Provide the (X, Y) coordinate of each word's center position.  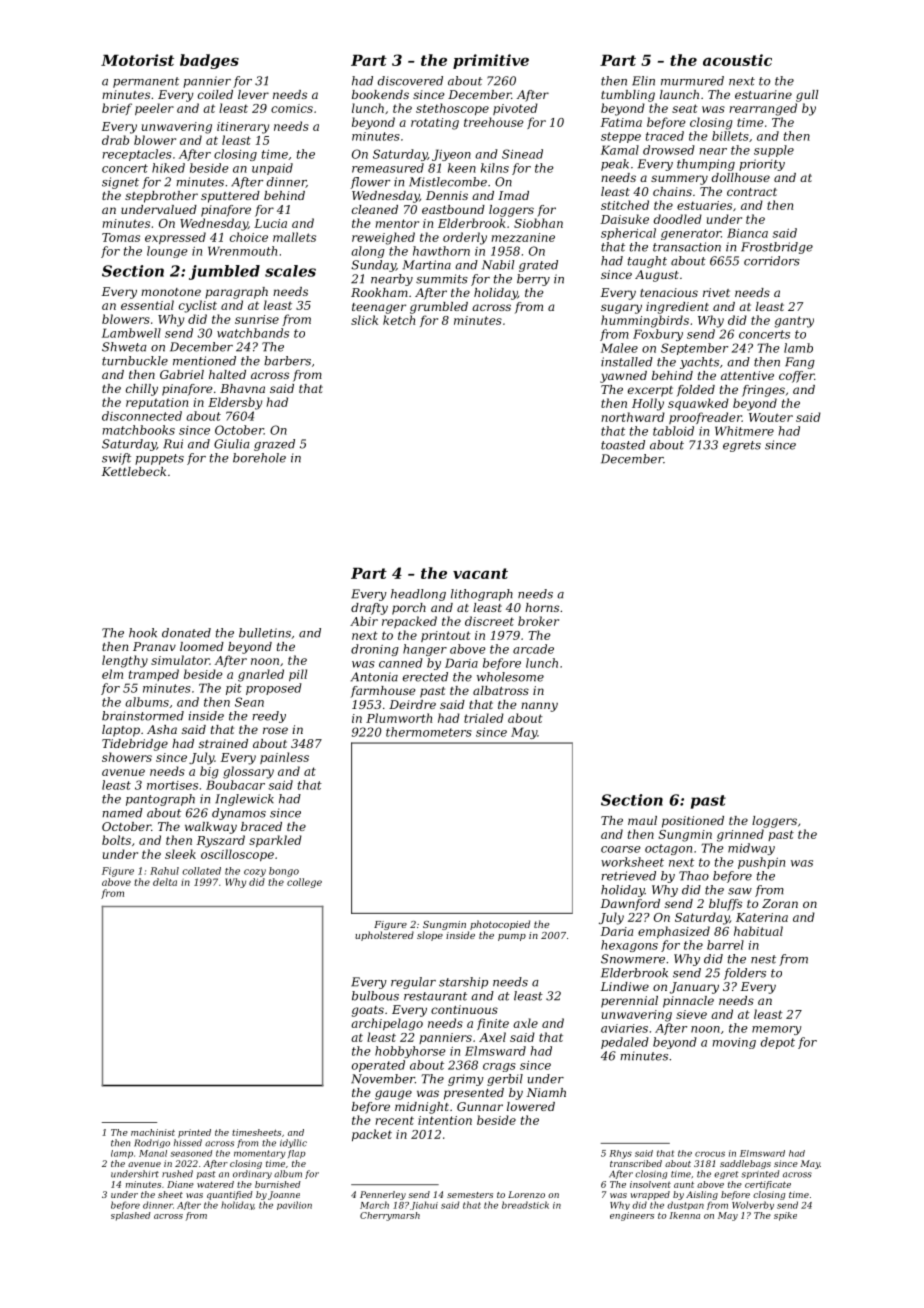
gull (807, 96)
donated (186, 633)
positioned (693, 822)
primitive (491, 61)
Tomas (121, 237)
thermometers (429, 732)
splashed (131, 1216)
